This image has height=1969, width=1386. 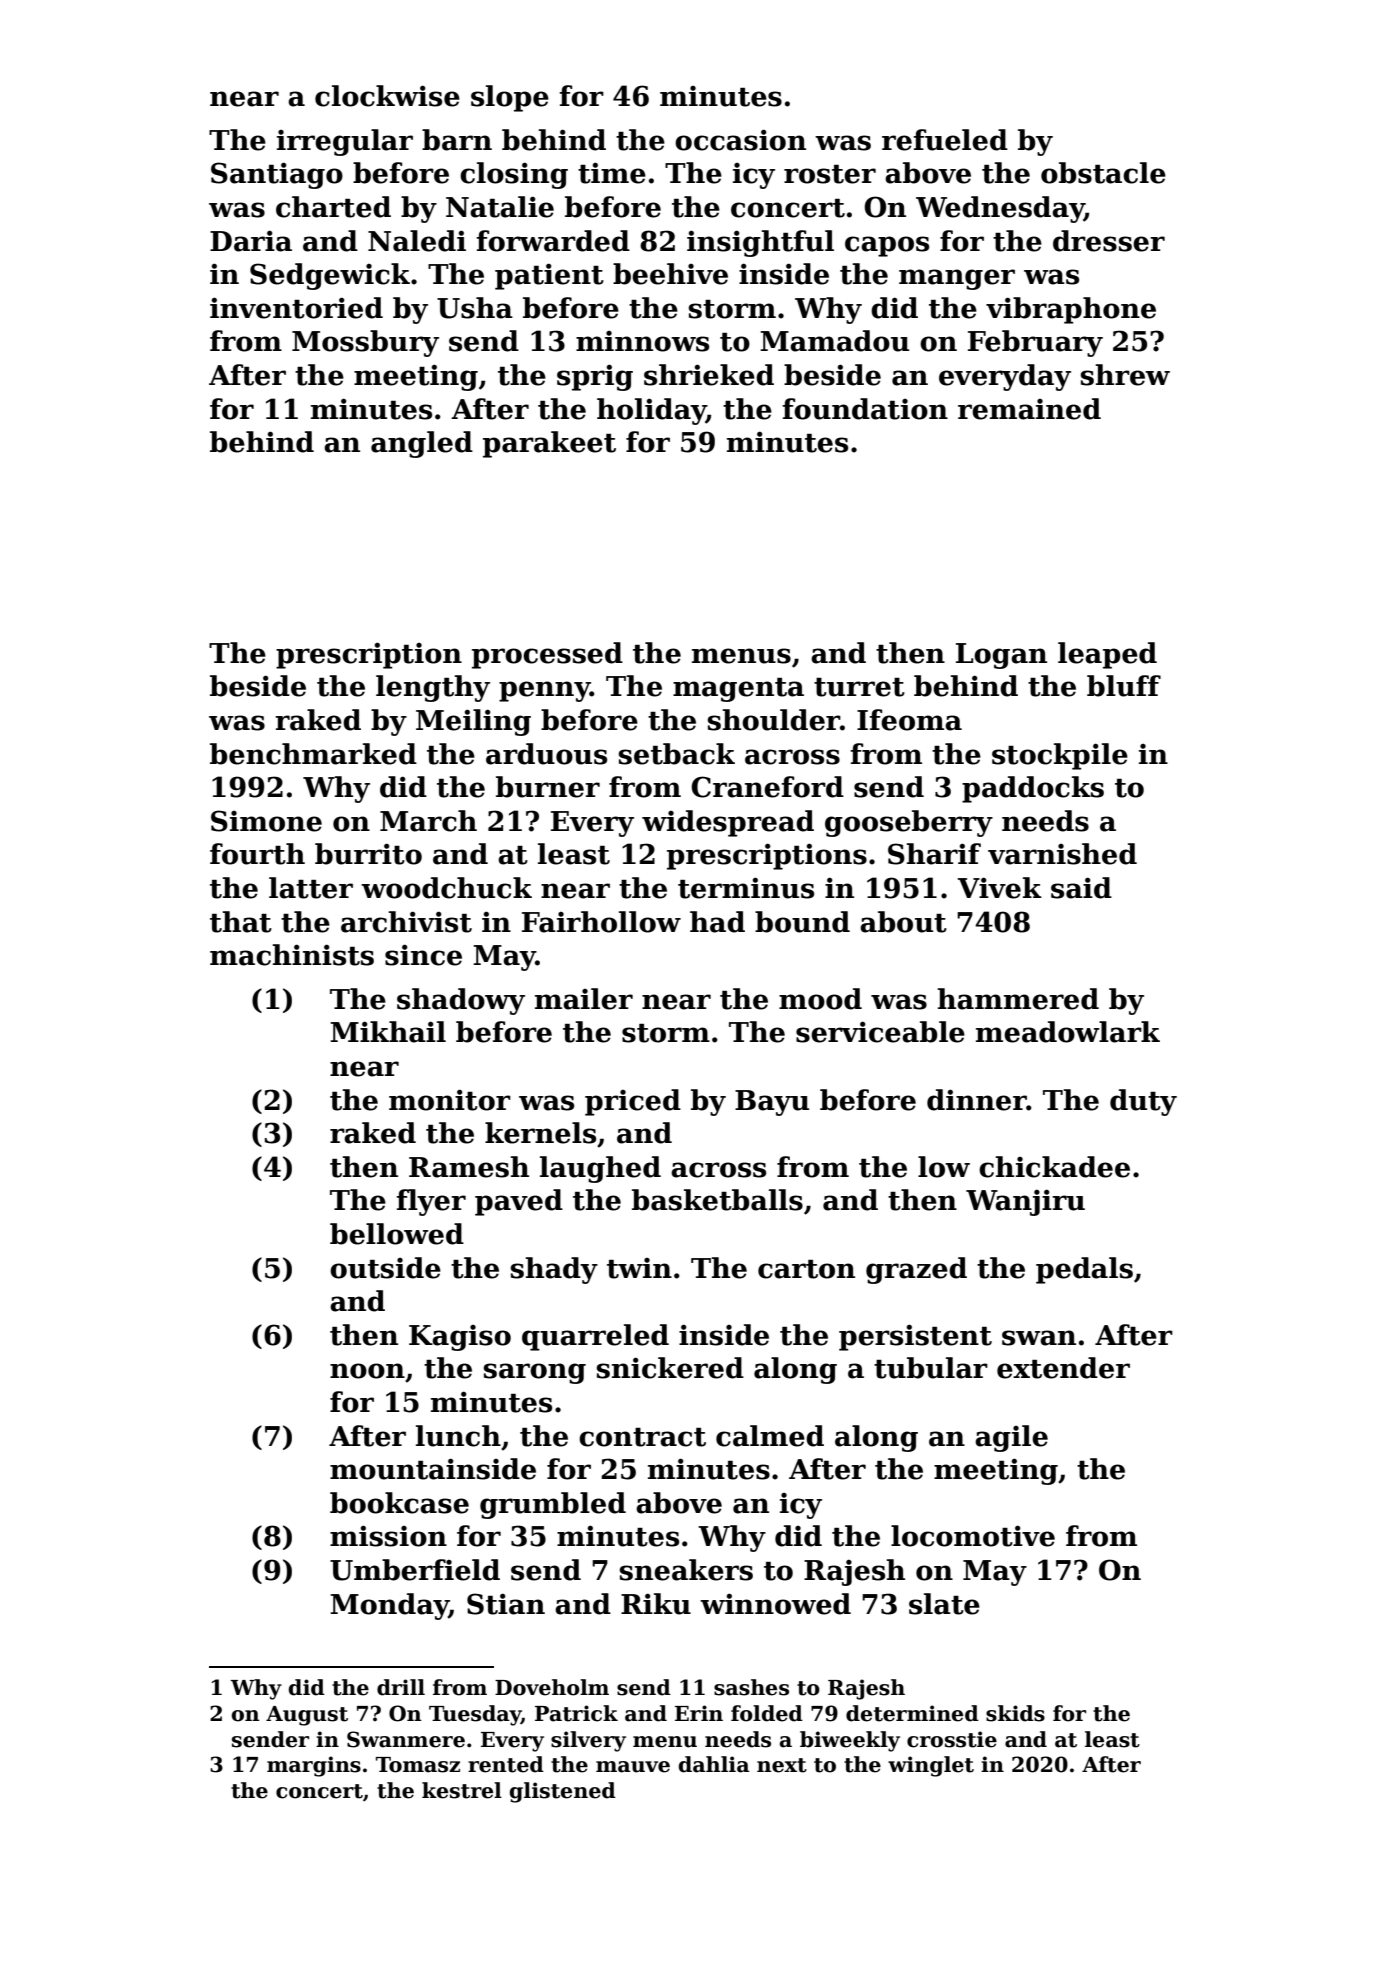 What do you see at coordinates (563, 1792) in the image?
I see `glistened` at bounding box center [563, 1792].
